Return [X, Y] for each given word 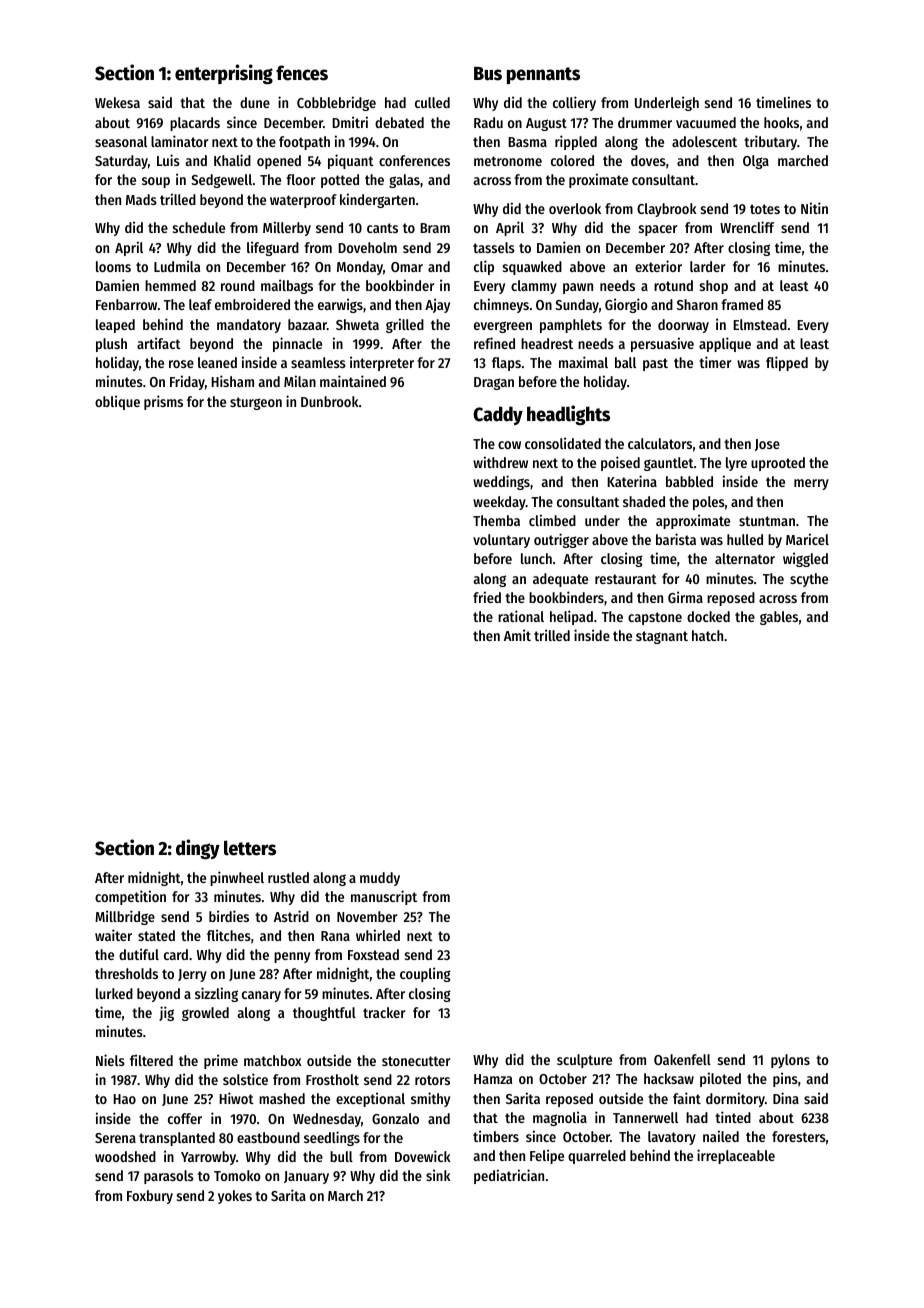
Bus [488, 74]
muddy [380, 879]
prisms [163, 402]
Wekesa [117, 102]
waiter [113, 935]
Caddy [498, 415]
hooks [781, 122]
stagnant [662, 637]
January [306, 1177]
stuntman [767, 521]
